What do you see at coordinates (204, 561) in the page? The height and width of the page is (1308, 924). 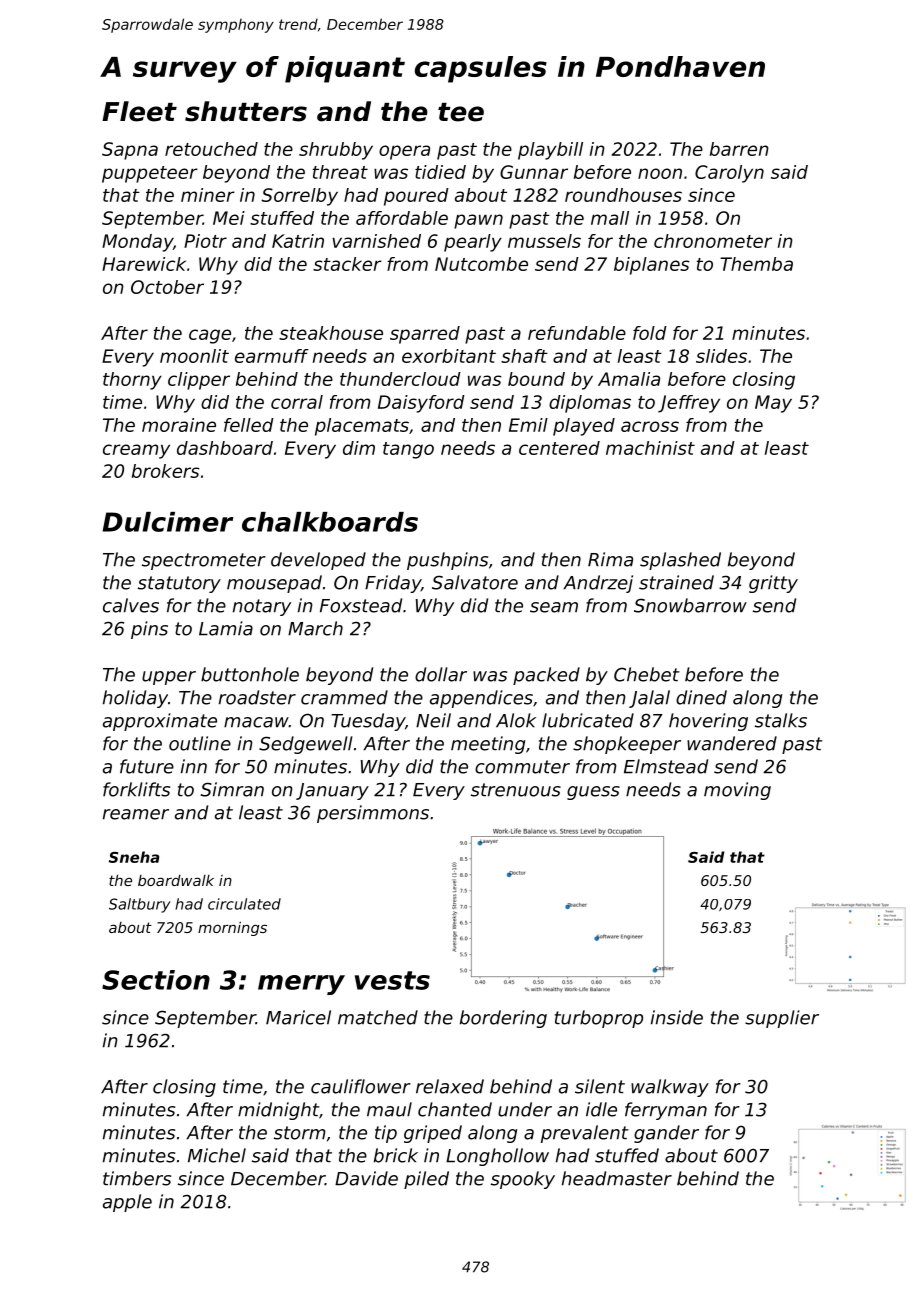 I see `spectrometer` at bounding box center [204, 561].
